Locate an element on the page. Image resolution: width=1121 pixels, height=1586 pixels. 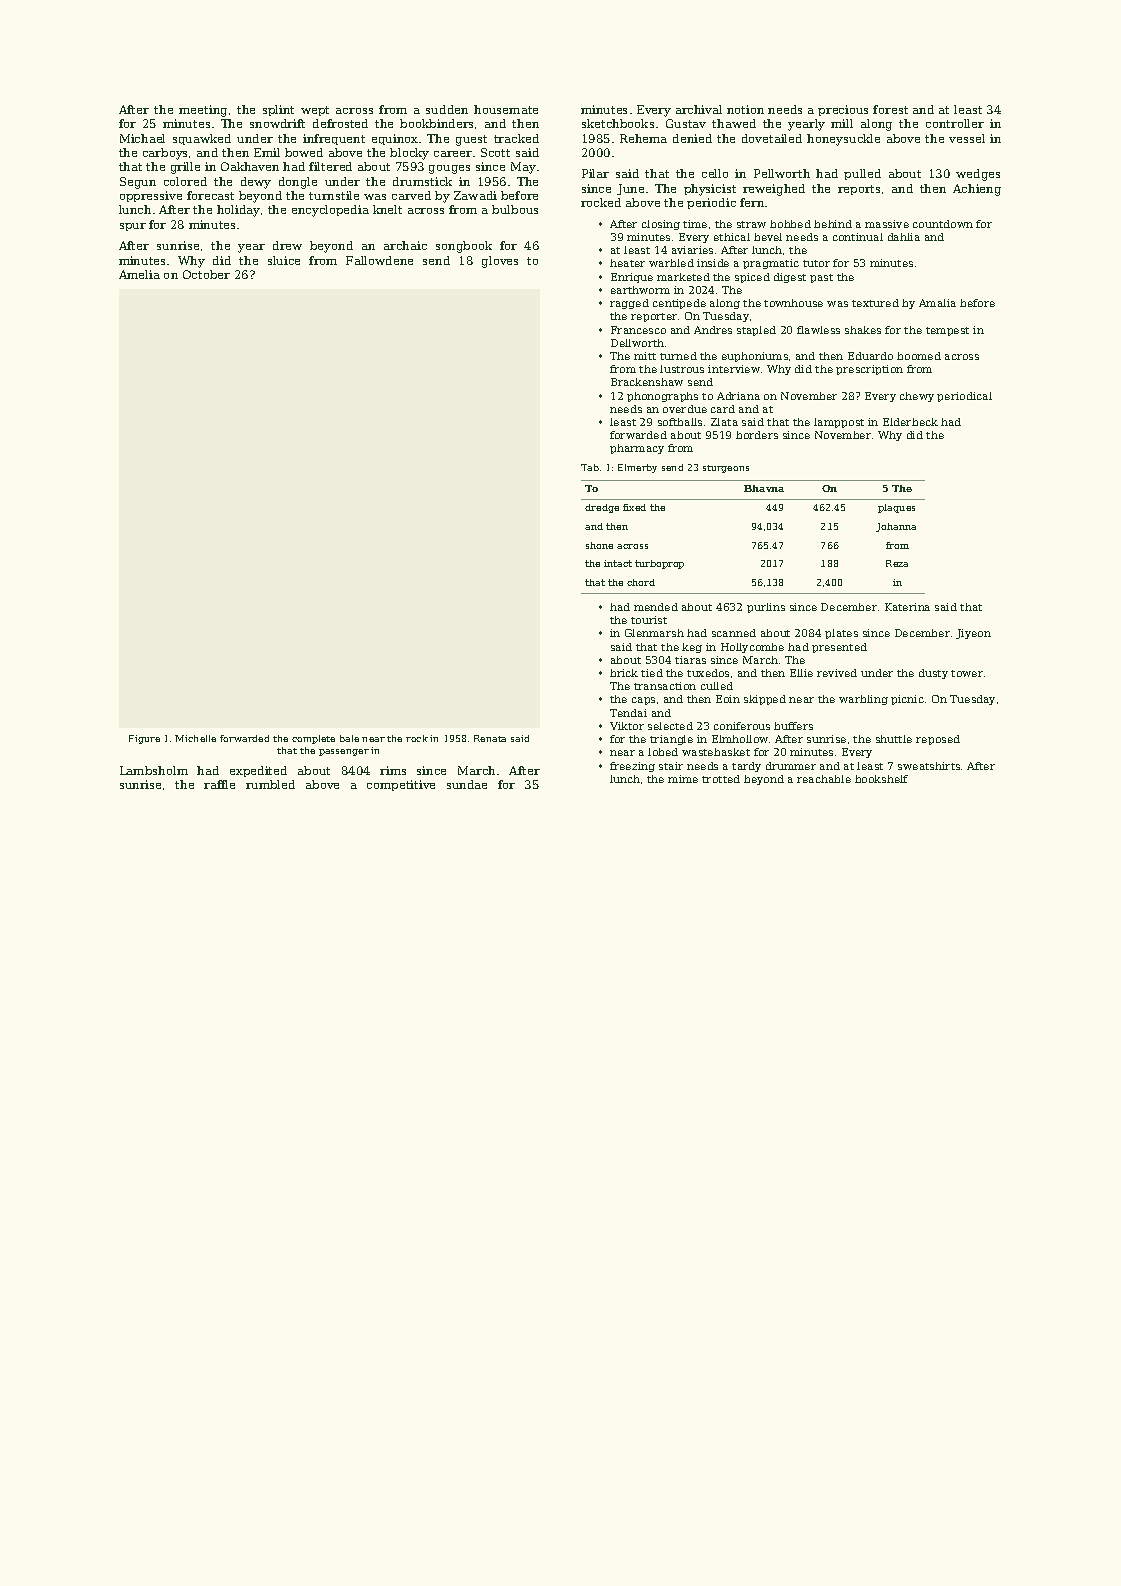
freezing is located at coordinates (632, 767).
